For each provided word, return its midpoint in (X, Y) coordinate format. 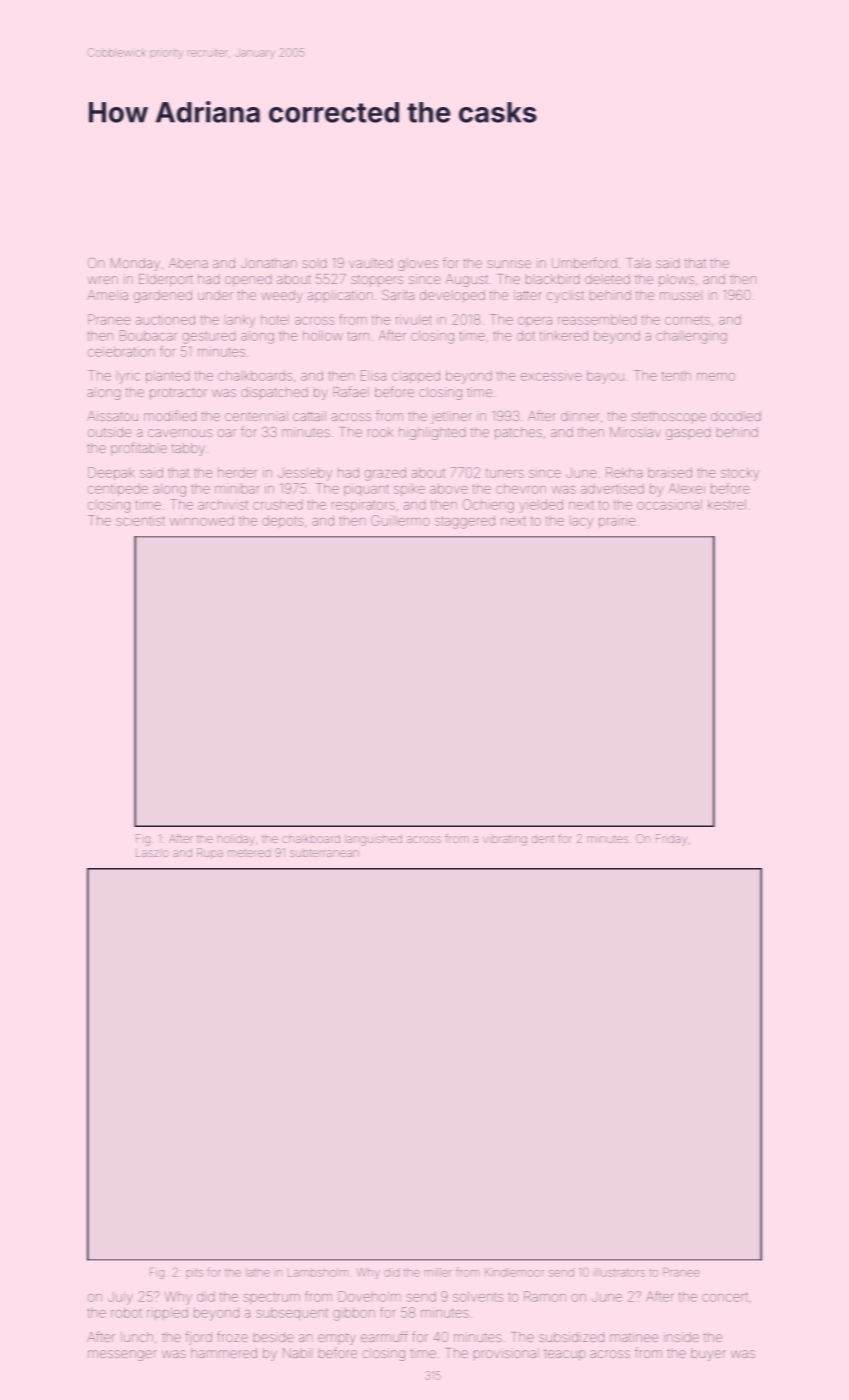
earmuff (384, 1336)
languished (373, 840)
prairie (617, 523)
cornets (687, 320)
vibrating (505, 840)
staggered (465, 522)
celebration (121, 352)
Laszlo (152, 853)
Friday (671, 839)
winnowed (202, 521)
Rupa (210, 853)
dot (526, 336)
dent (543, 839)
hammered (224, 1353)
